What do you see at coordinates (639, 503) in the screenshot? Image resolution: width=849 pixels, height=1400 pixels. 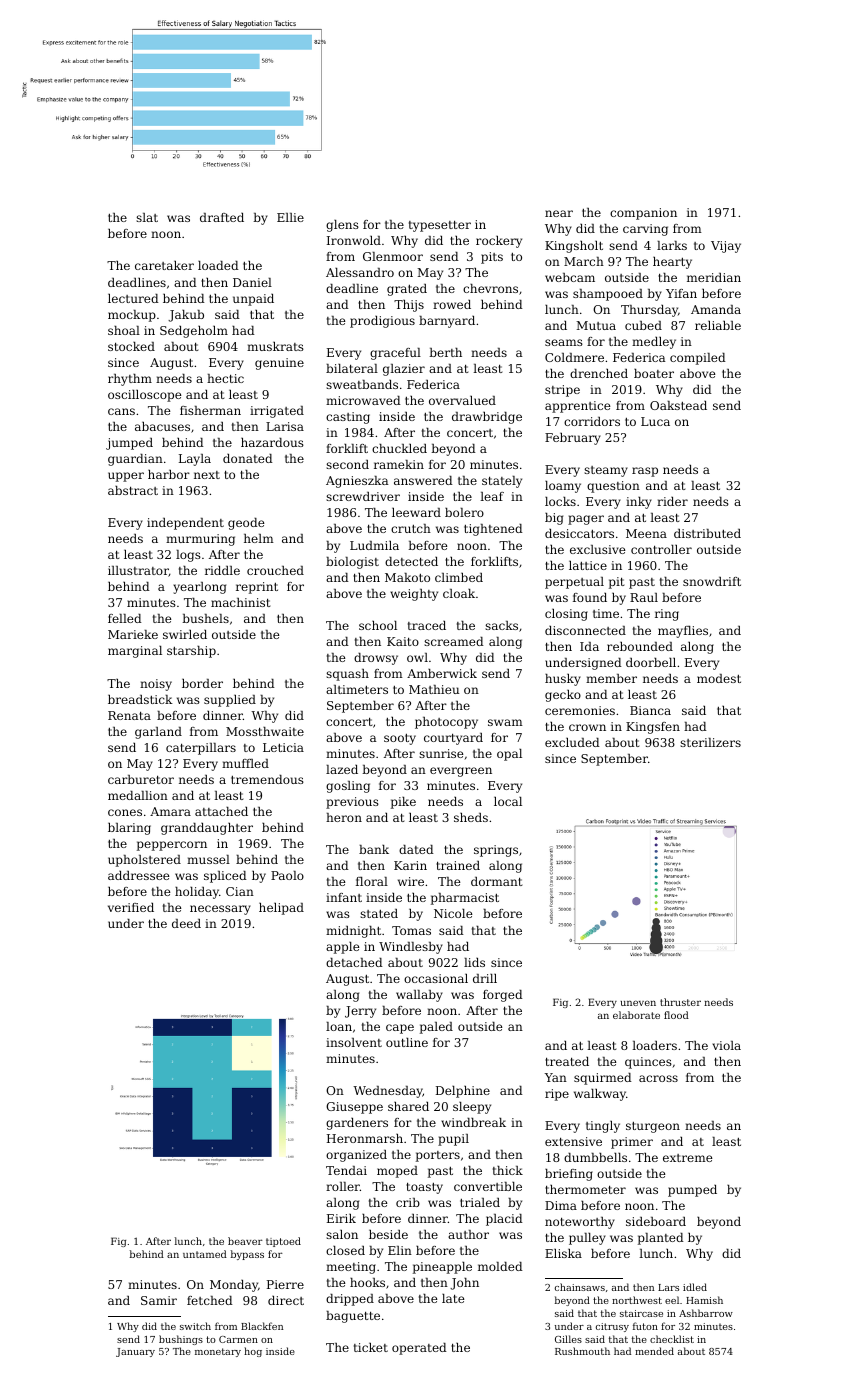 I see `inky` at bounding box center [639, 503].
